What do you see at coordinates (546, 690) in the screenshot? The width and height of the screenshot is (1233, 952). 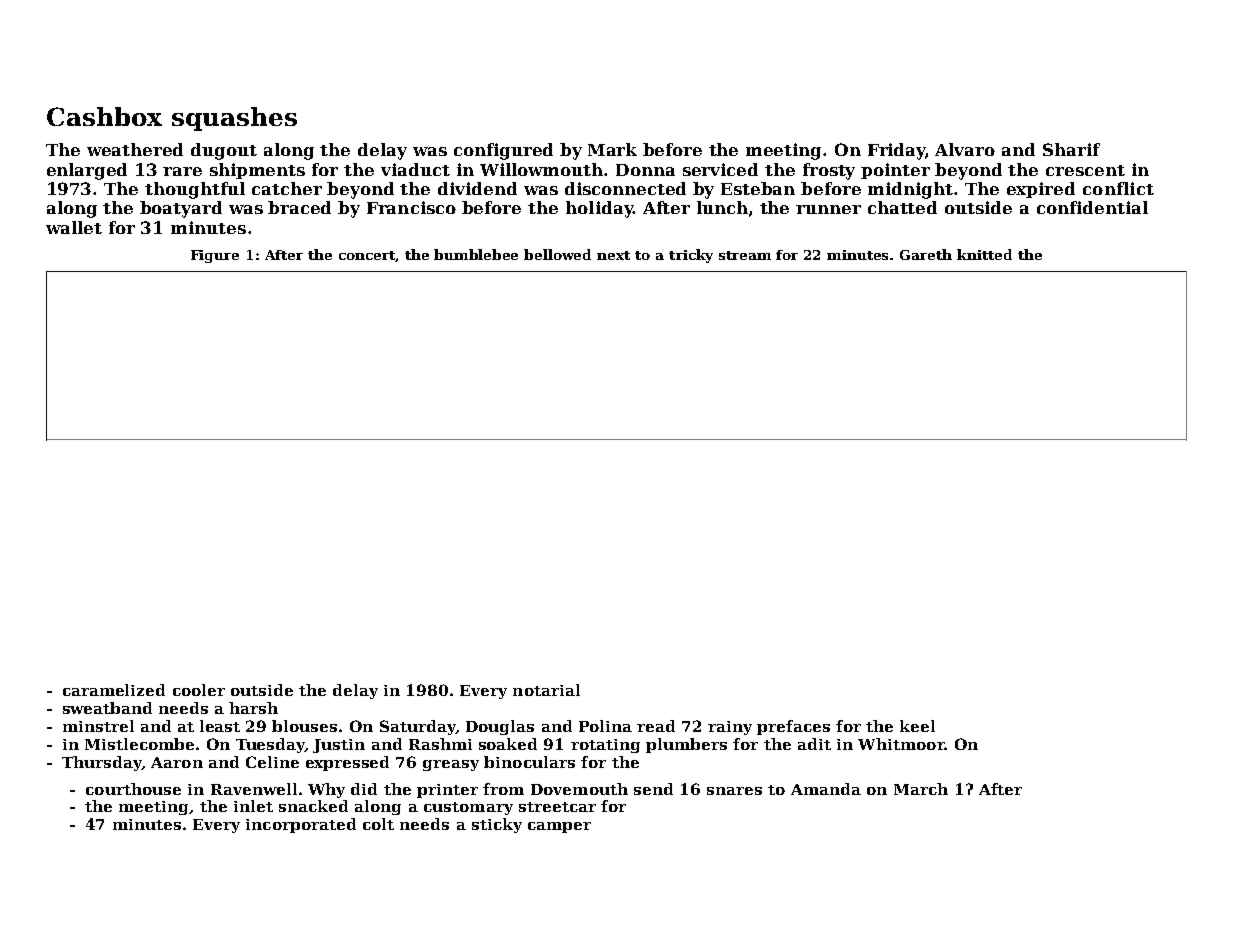 I see `notarial` at bounding box center [546, 690].
